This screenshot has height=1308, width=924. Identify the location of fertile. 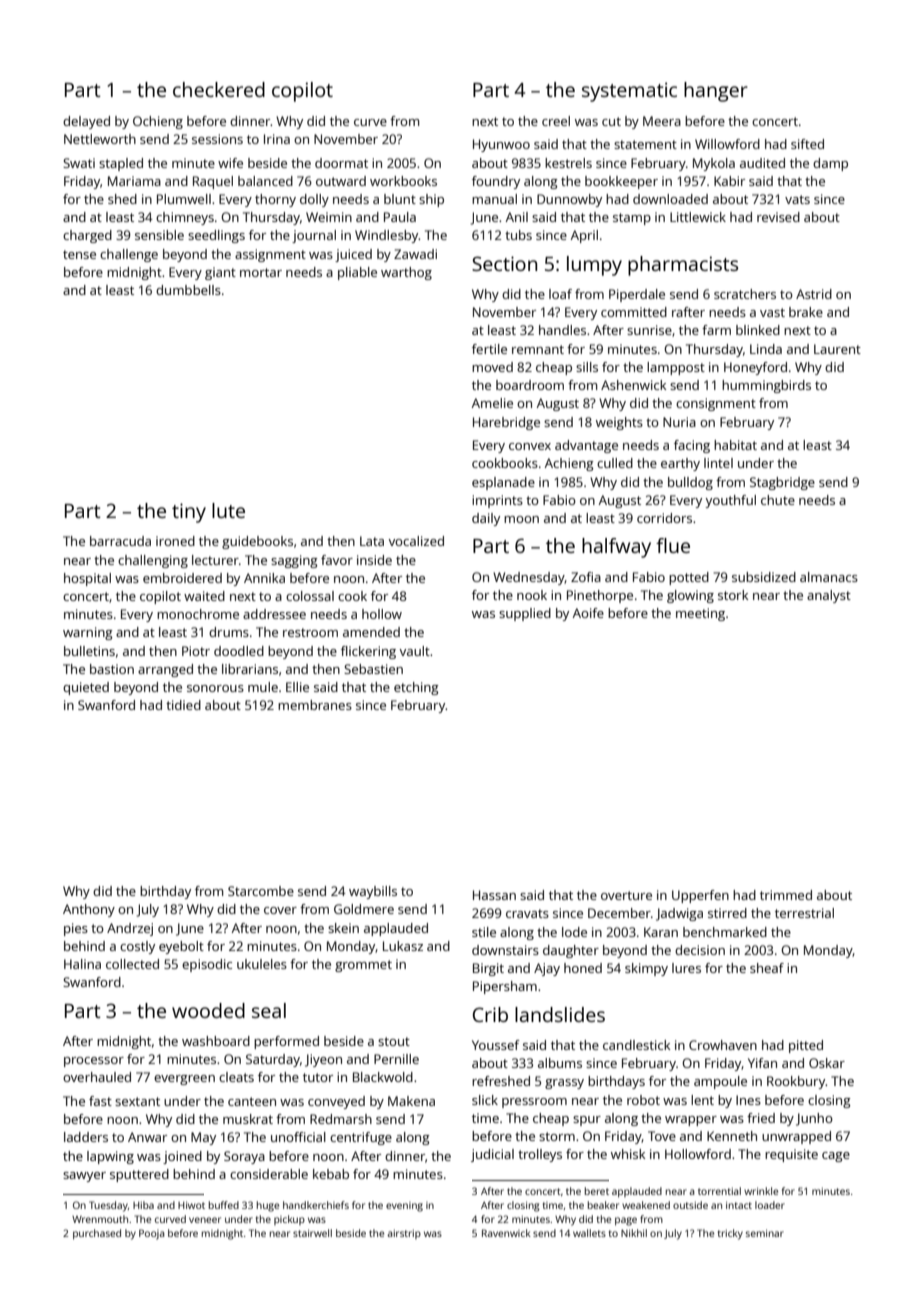
(489, 349).
